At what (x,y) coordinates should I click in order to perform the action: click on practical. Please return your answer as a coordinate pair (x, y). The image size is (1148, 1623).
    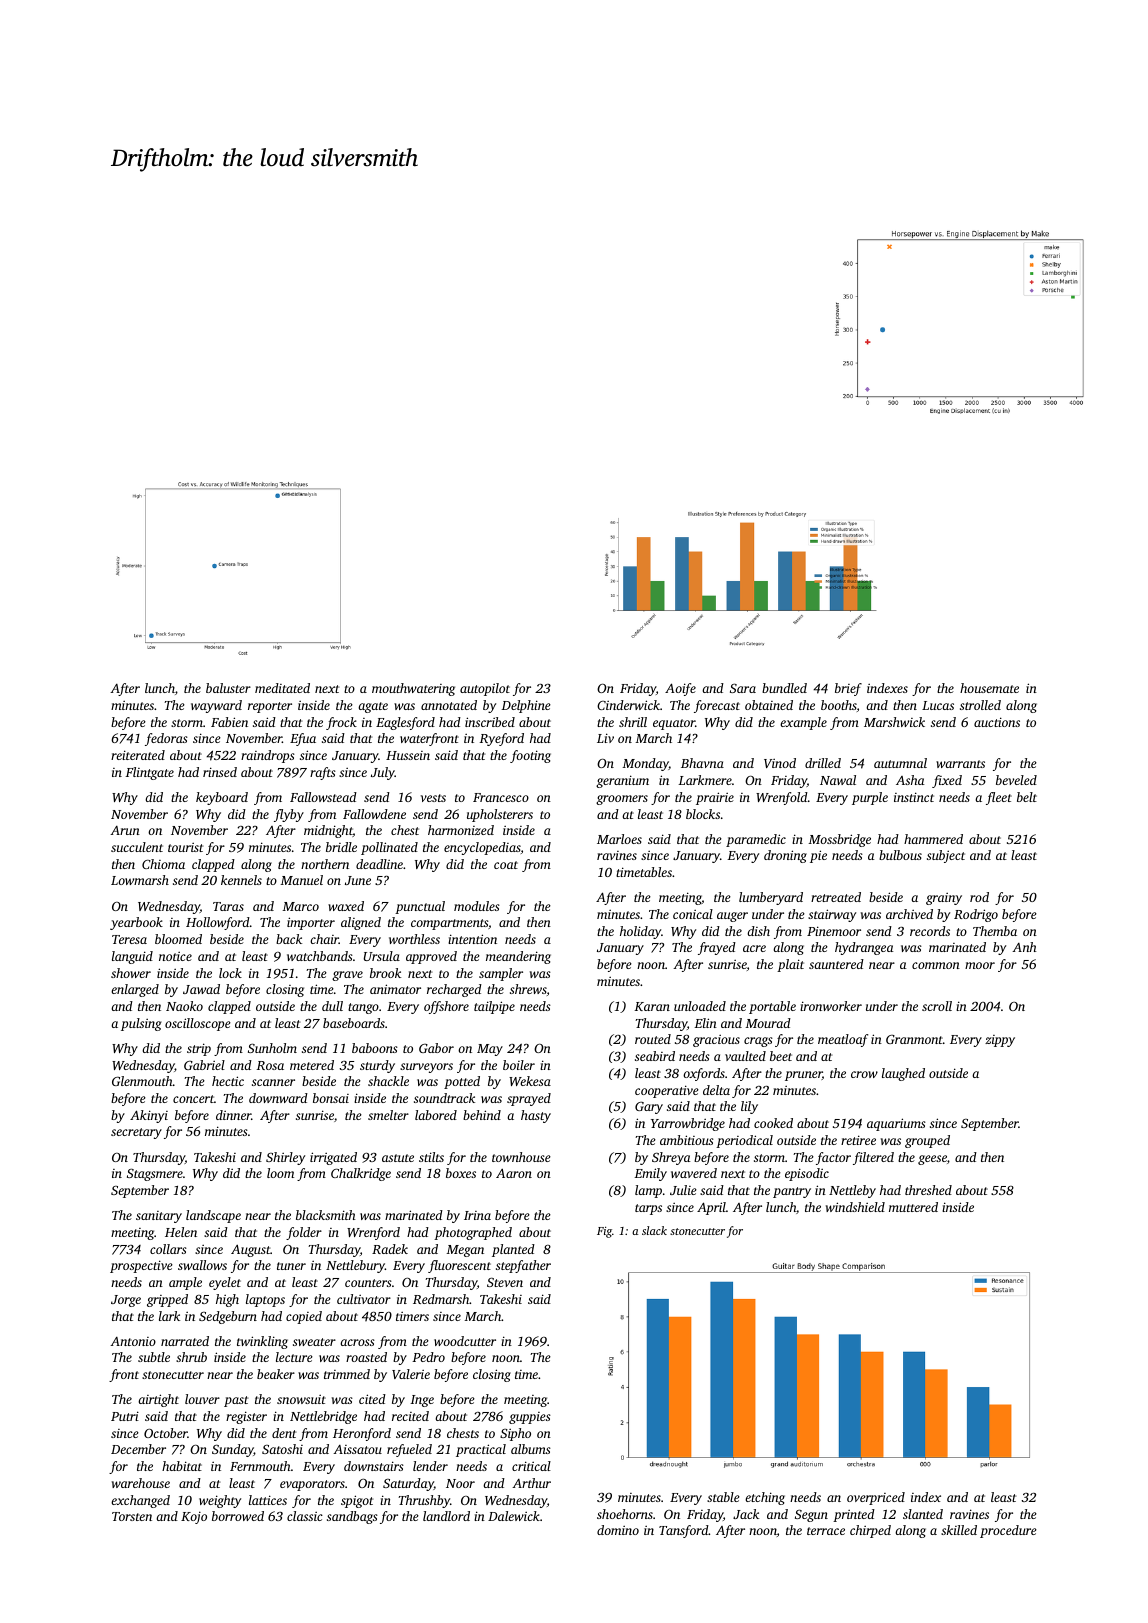
    Looking at the image, I should click on (481, 1450).
